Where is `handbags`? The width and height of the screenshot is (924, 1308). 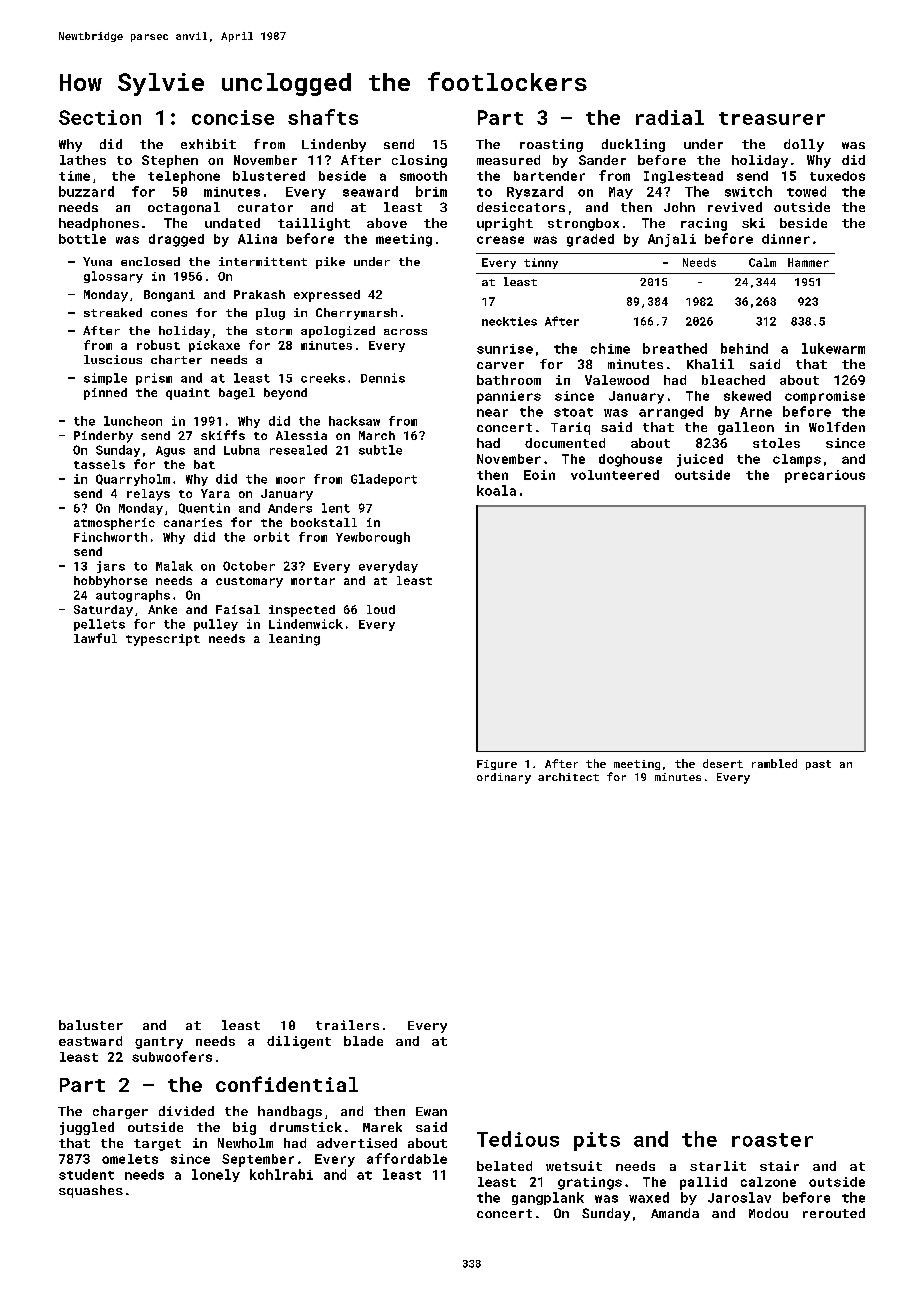 handbags is located at coordinates (290, 1112).
